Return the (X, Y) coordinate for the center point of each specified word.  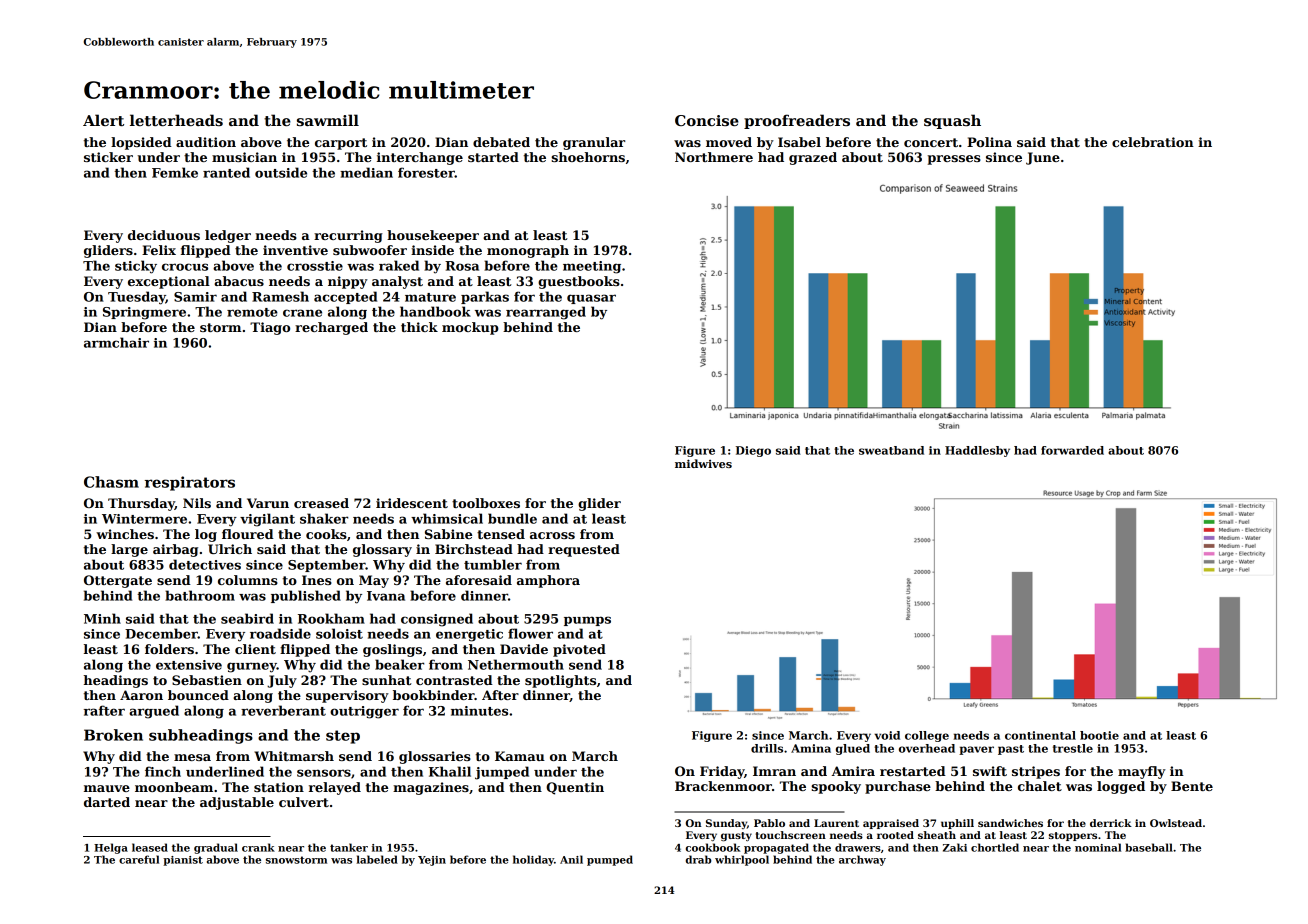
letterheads (176, 120)
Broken (113, 735)
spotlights (560, 681)
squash (952, 121)
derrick (1111, 823)
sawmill (328, 120)
